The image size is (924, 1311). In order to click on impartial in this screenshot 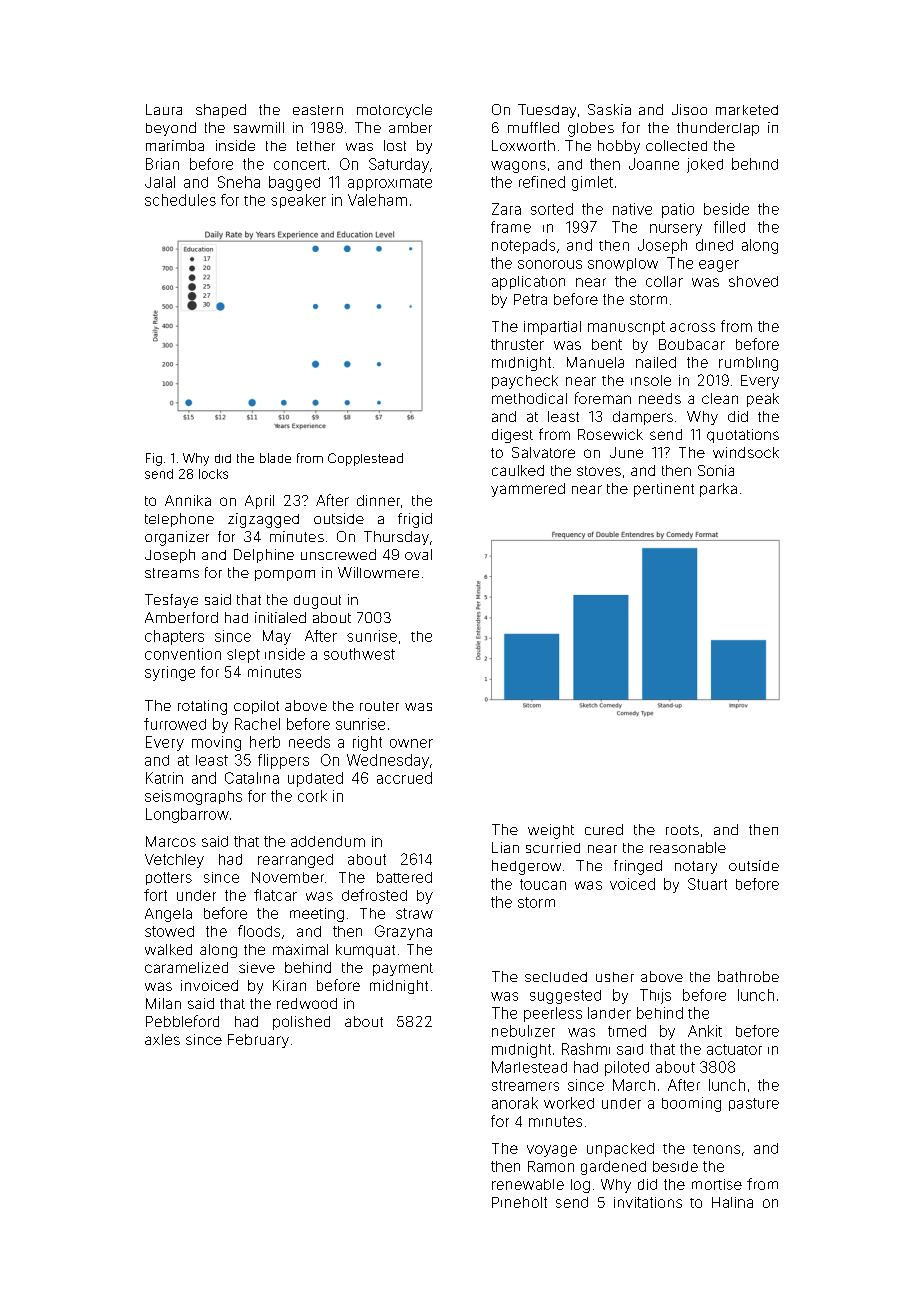, I will do `click(552, 328)`.
